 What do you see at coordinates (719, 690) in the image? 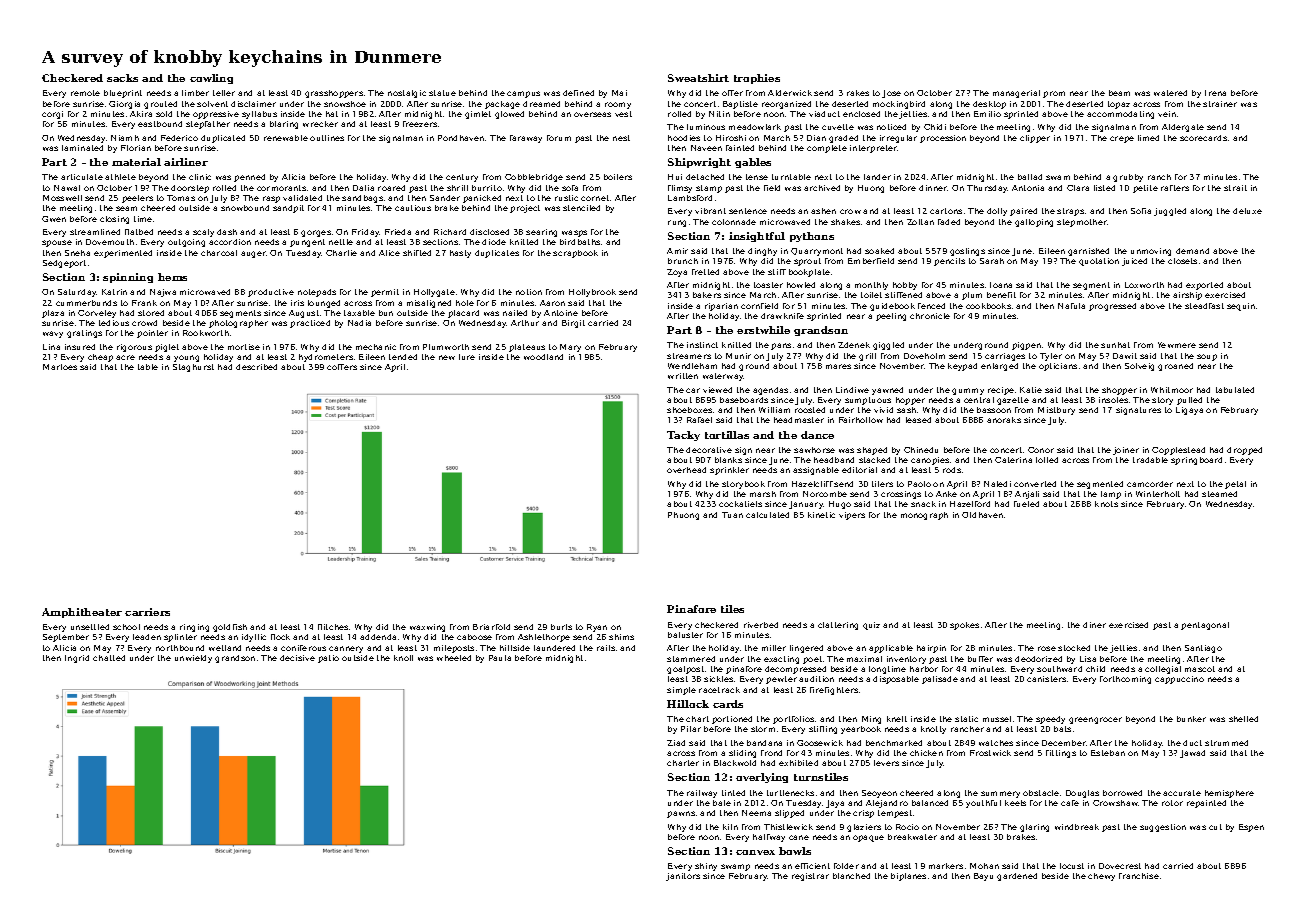
I see `racetrack` at bounding box center [719, 690].
